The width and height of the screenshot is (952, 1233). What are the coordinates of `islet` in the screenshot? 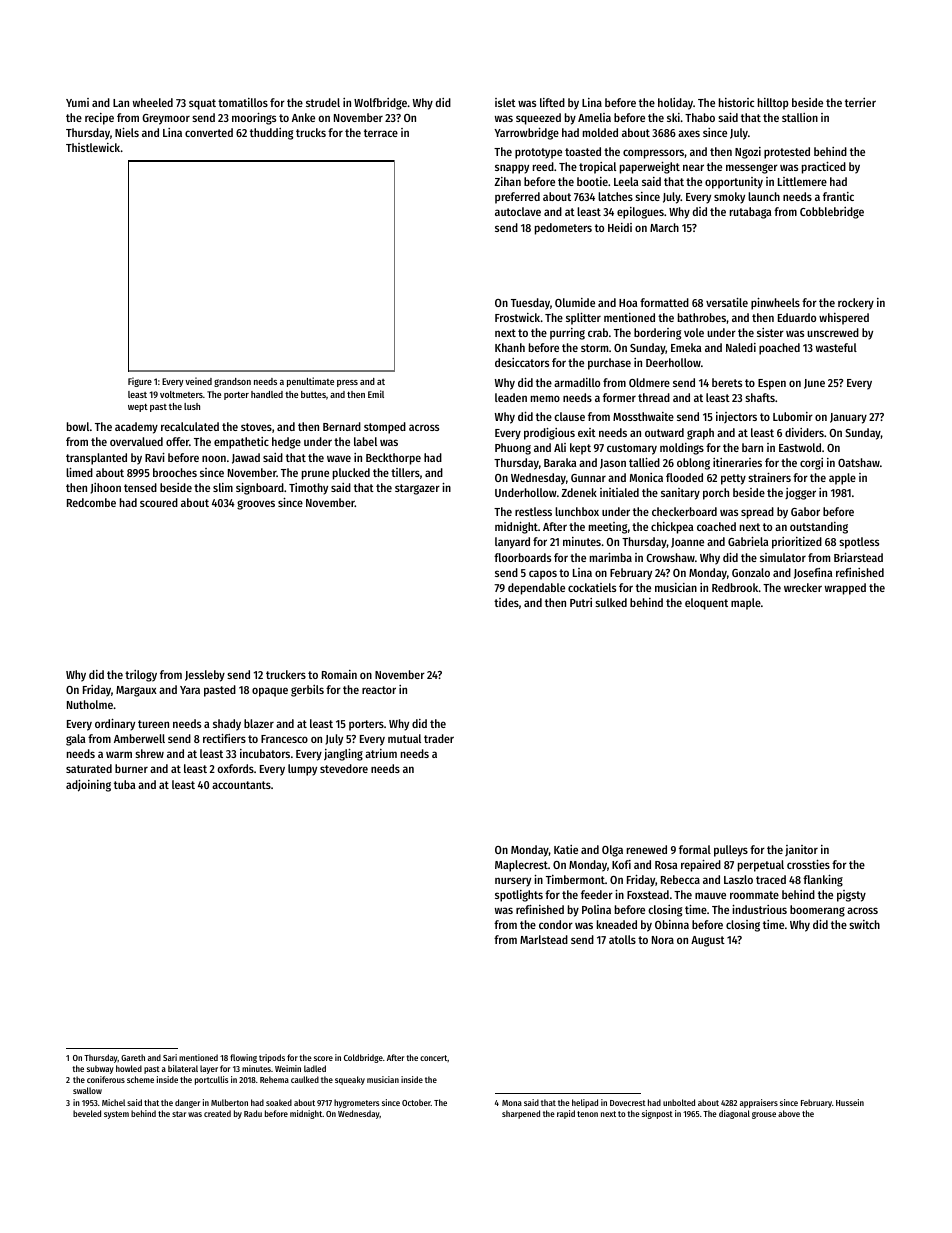 It's located at (505, 102).
